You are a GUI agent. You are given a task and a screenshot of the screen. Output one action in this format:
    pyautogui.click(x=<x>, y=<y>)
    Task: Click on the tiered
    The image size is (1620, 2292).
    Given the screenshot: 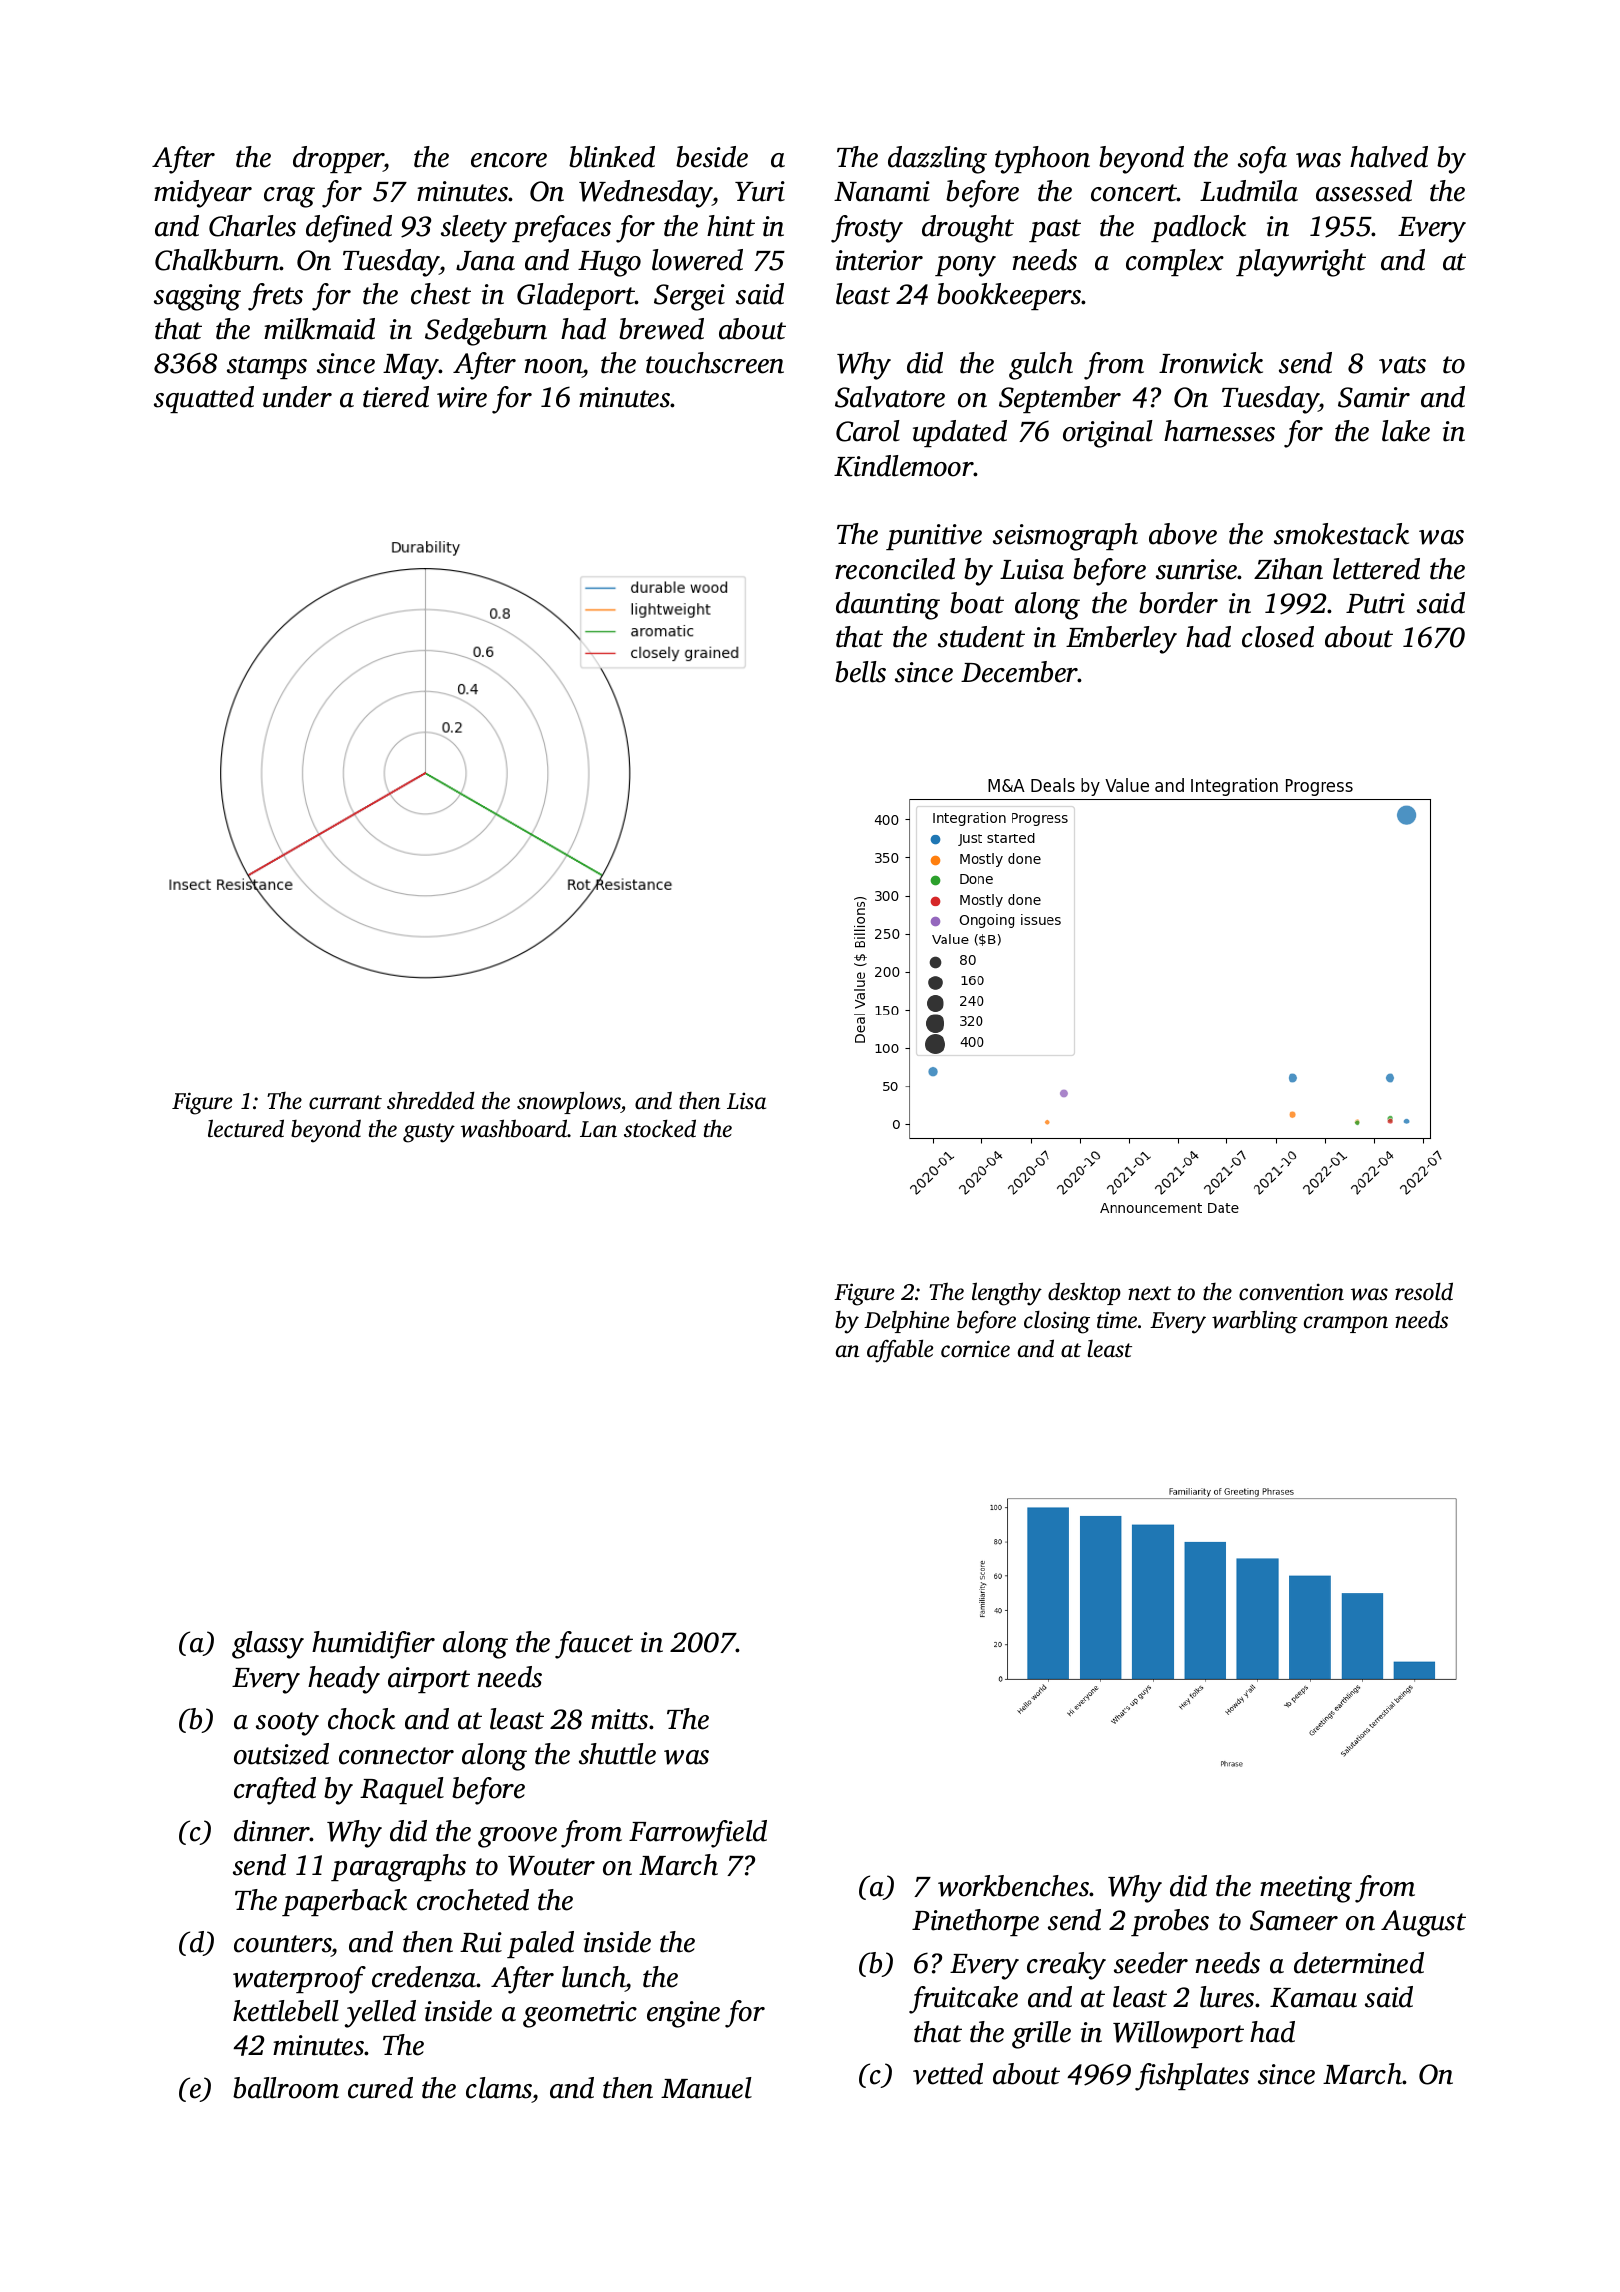 What is the action you would take?
    pyautogui.click(x=396, y=397)
